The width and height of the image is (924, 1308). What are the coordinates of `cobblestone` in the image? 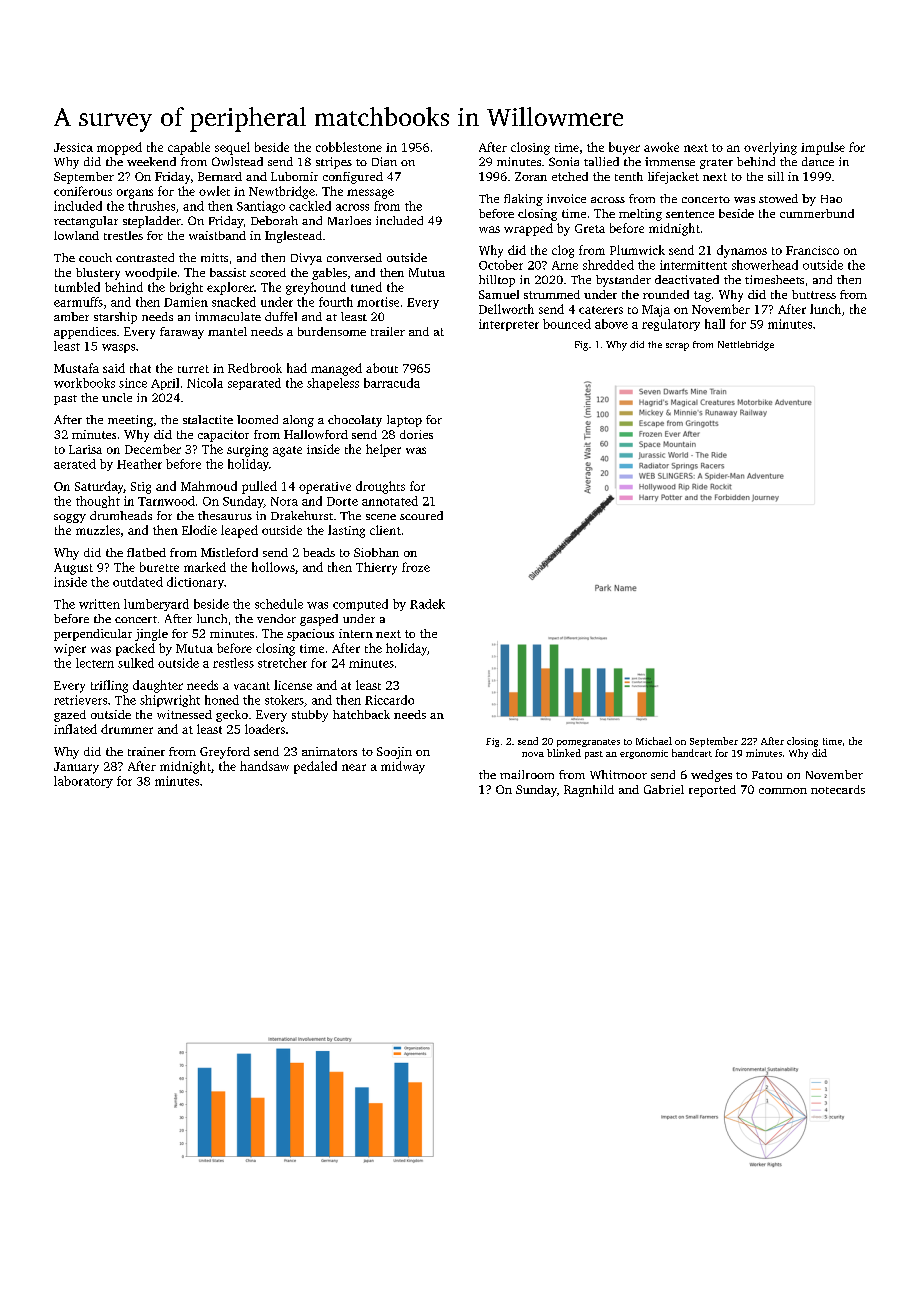 It's located at (349, 147).
